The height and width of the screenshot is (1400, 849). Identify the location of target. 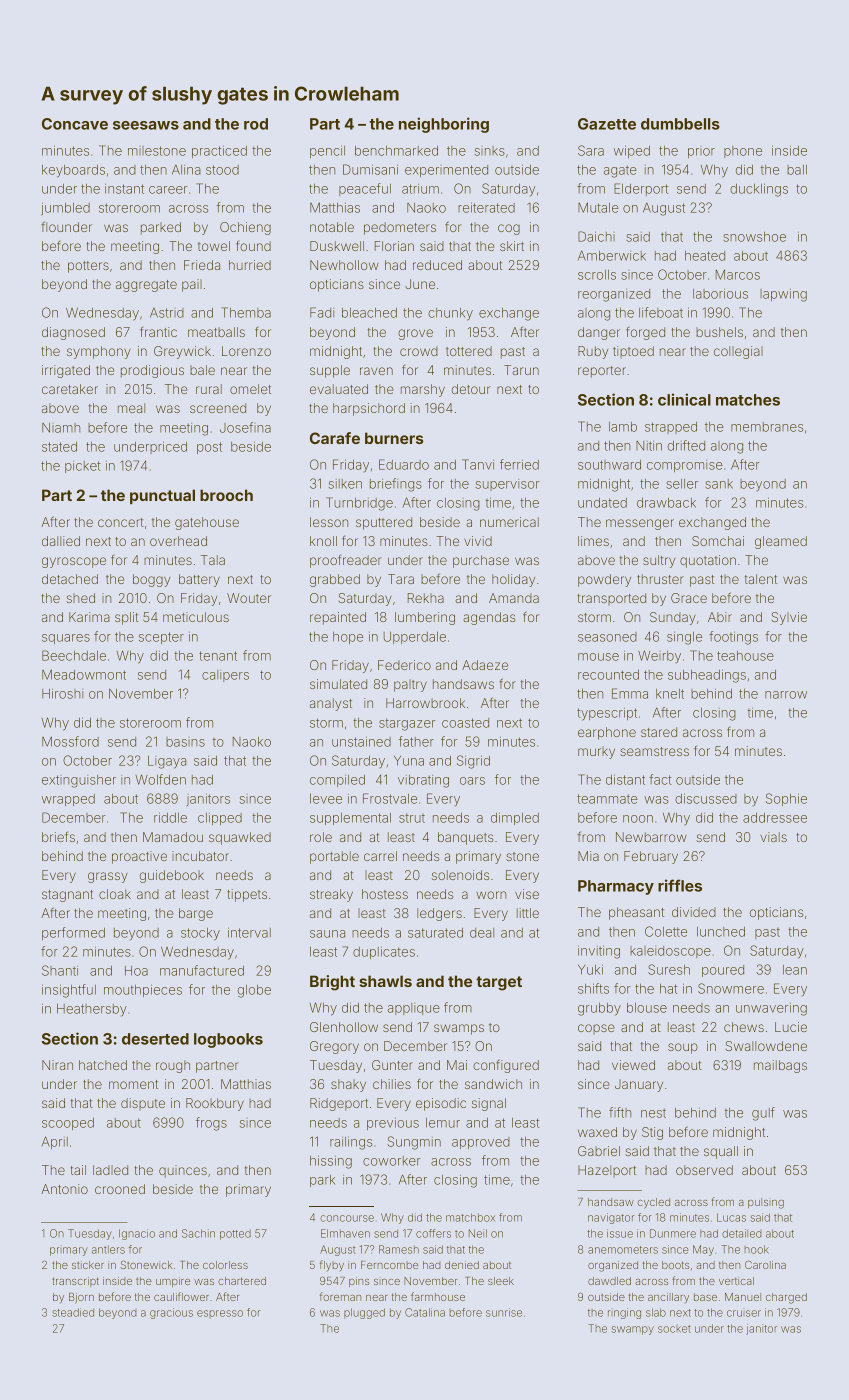
(499, 983).
